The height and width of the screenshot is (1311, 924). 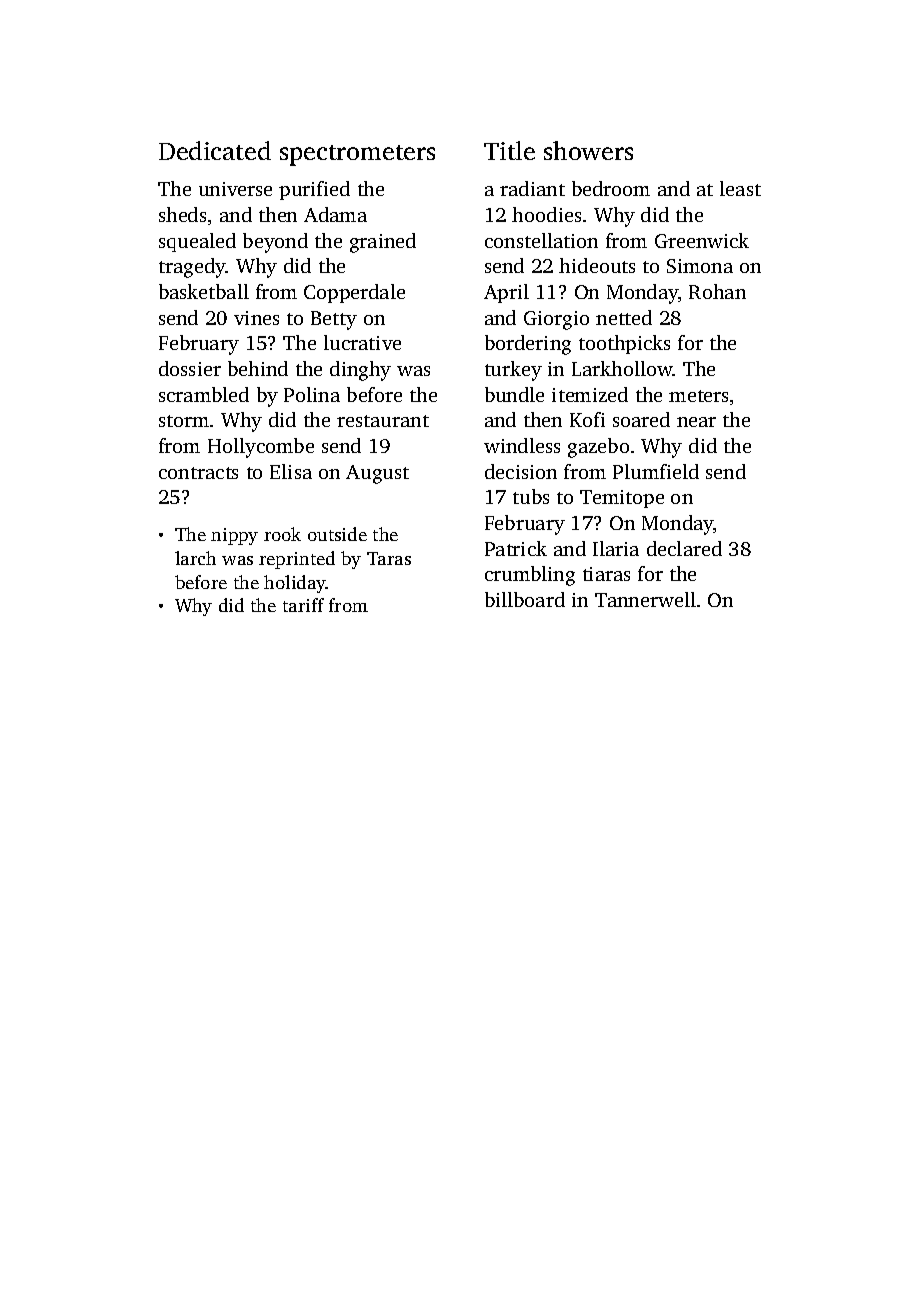 I want to click on near, so click(x=696, y=422).
